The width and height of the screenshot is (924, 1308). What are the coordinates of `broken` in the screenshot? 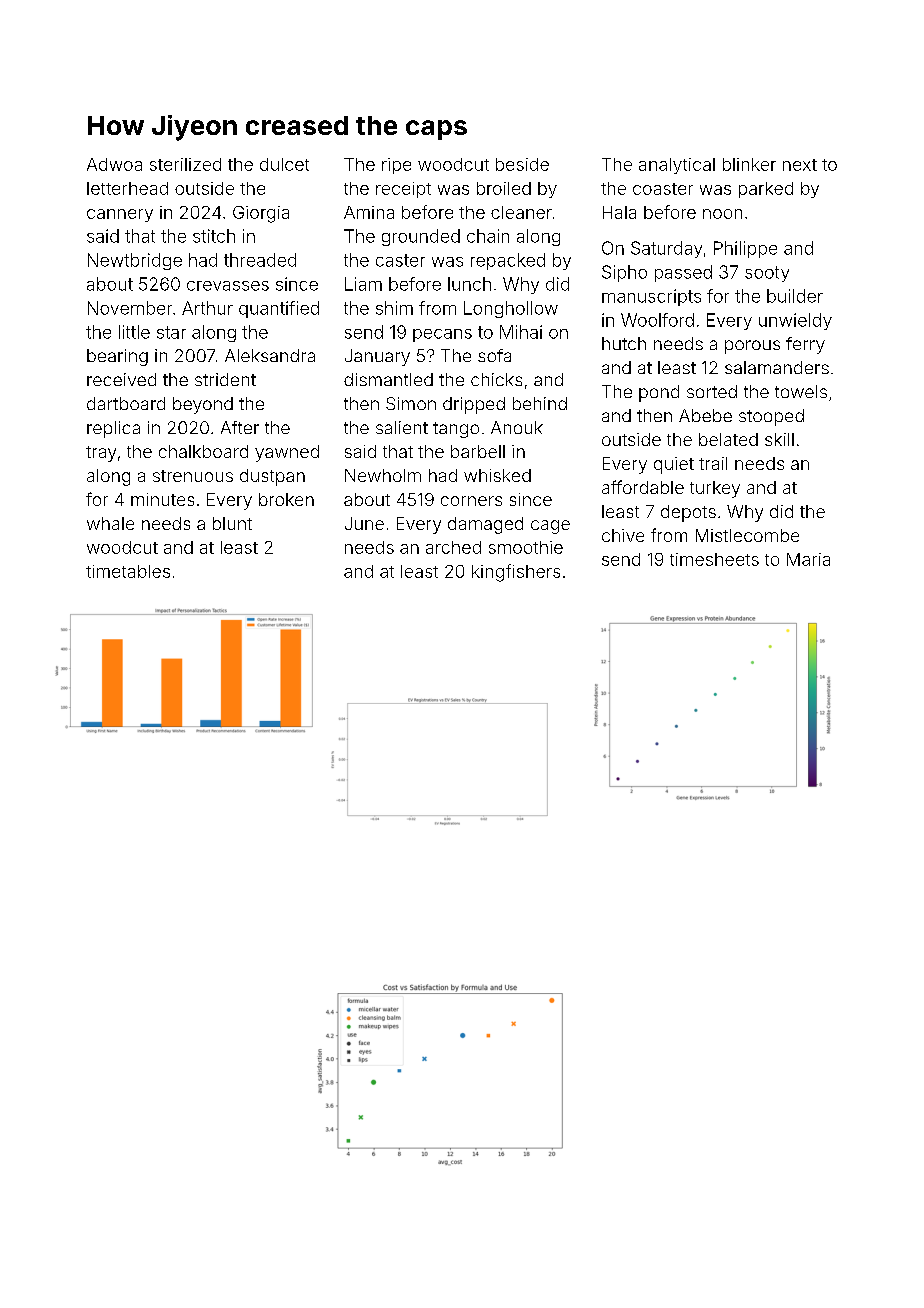 It's located at (286, 499).
